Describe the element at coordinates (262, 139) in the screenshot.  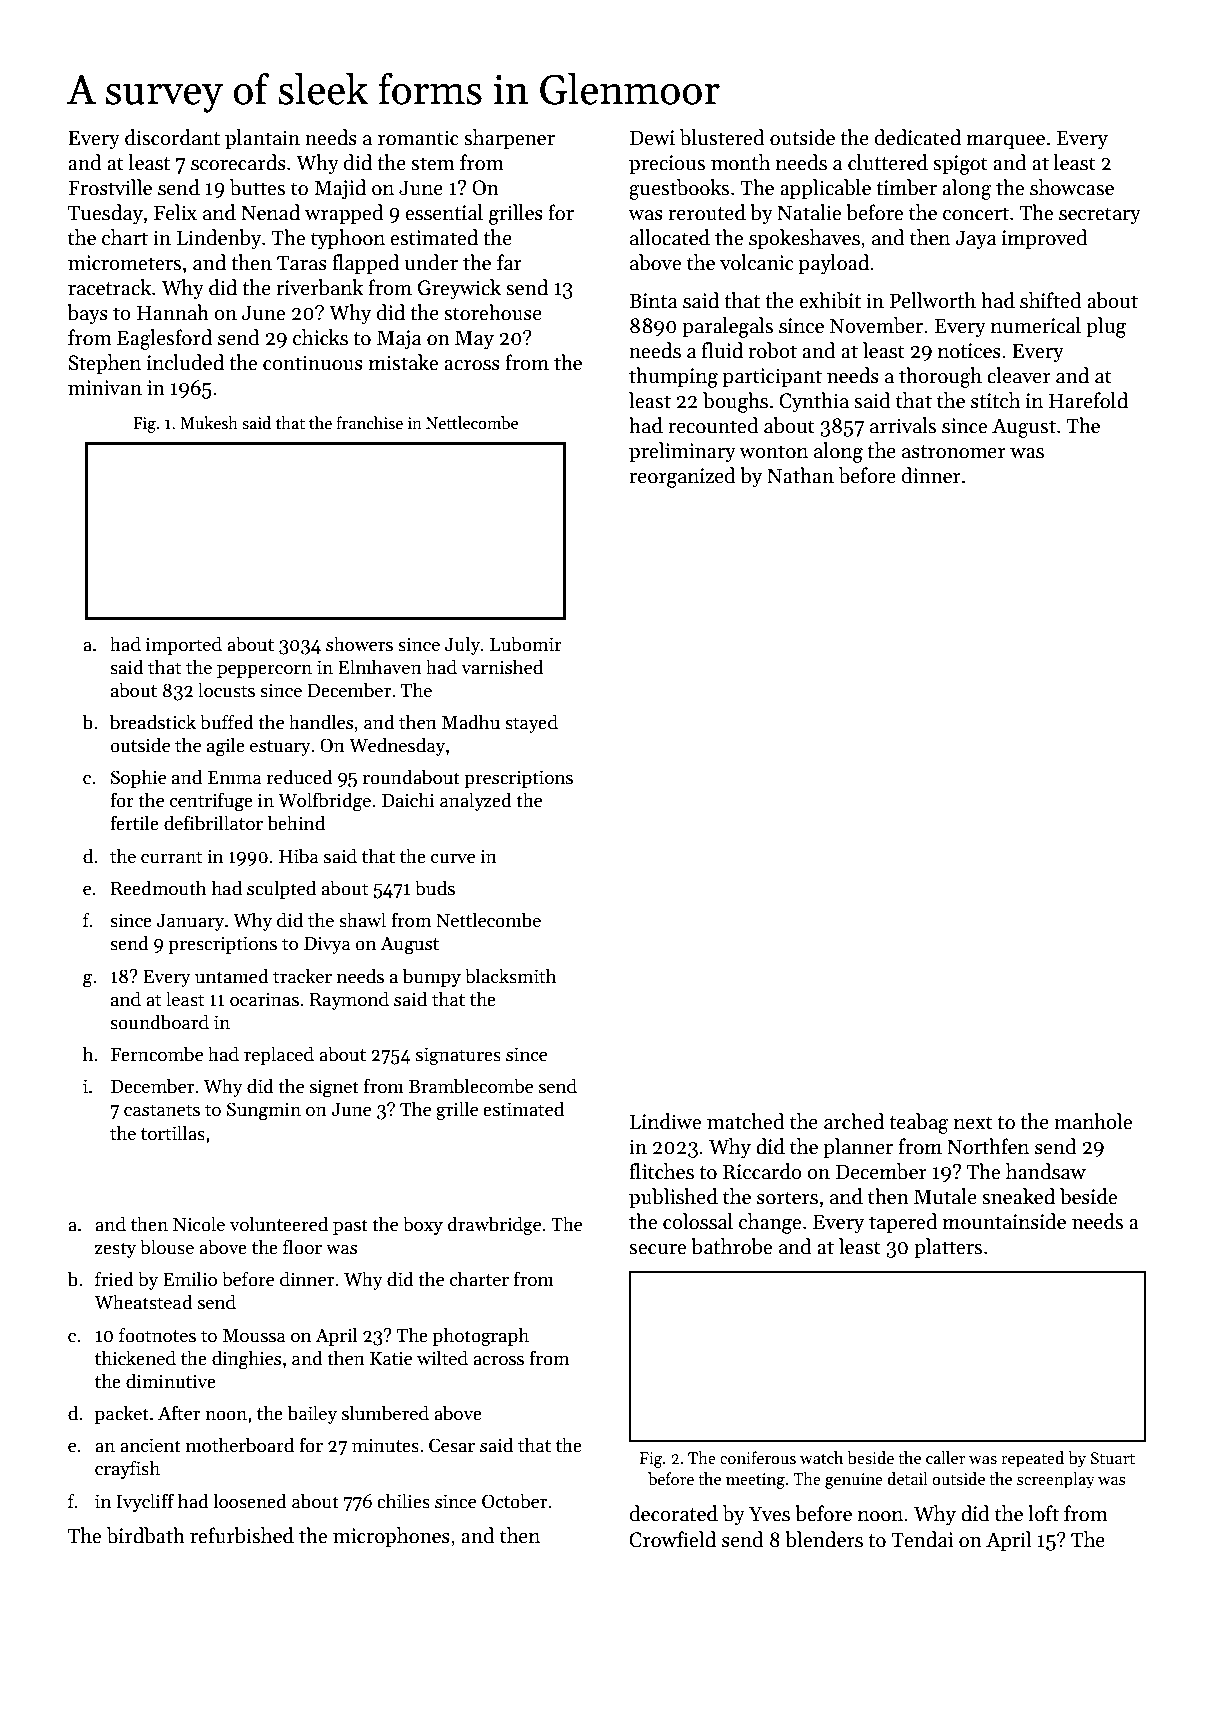
I see `plantain` at that location.
